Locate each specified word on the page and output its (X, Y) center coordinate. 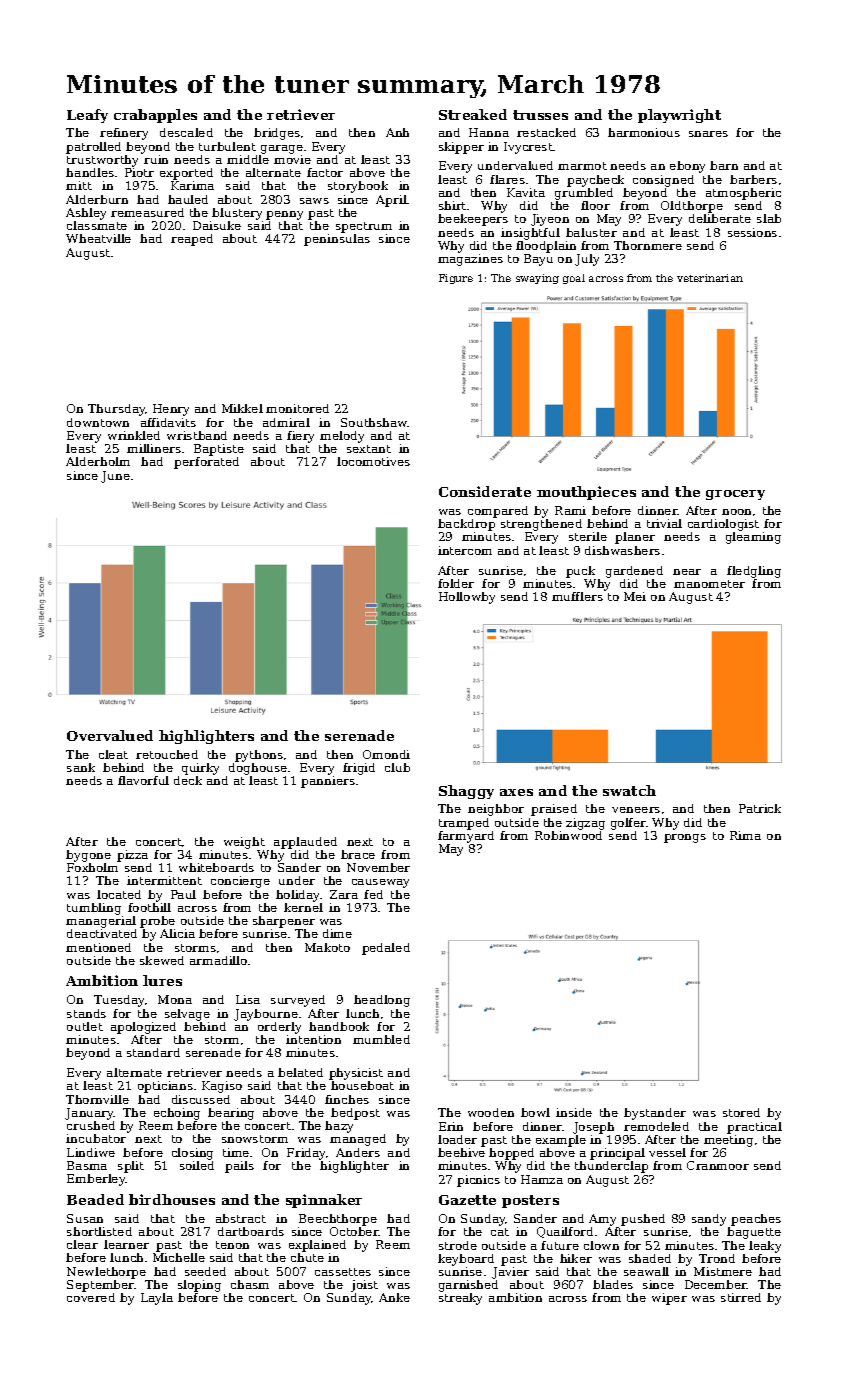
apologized (143, 1028)
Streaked (473, 114)
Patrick (760, 808)
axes (516, 792)
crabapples (155, 116)
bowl (535, 1112)
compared (498, 512)
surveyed (298, 1001)
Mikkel (242, 408)
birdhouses (172, 1199)
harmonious (644, 132)
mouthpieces (586, 493)
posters (530, 1201)
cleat (113, 754)
